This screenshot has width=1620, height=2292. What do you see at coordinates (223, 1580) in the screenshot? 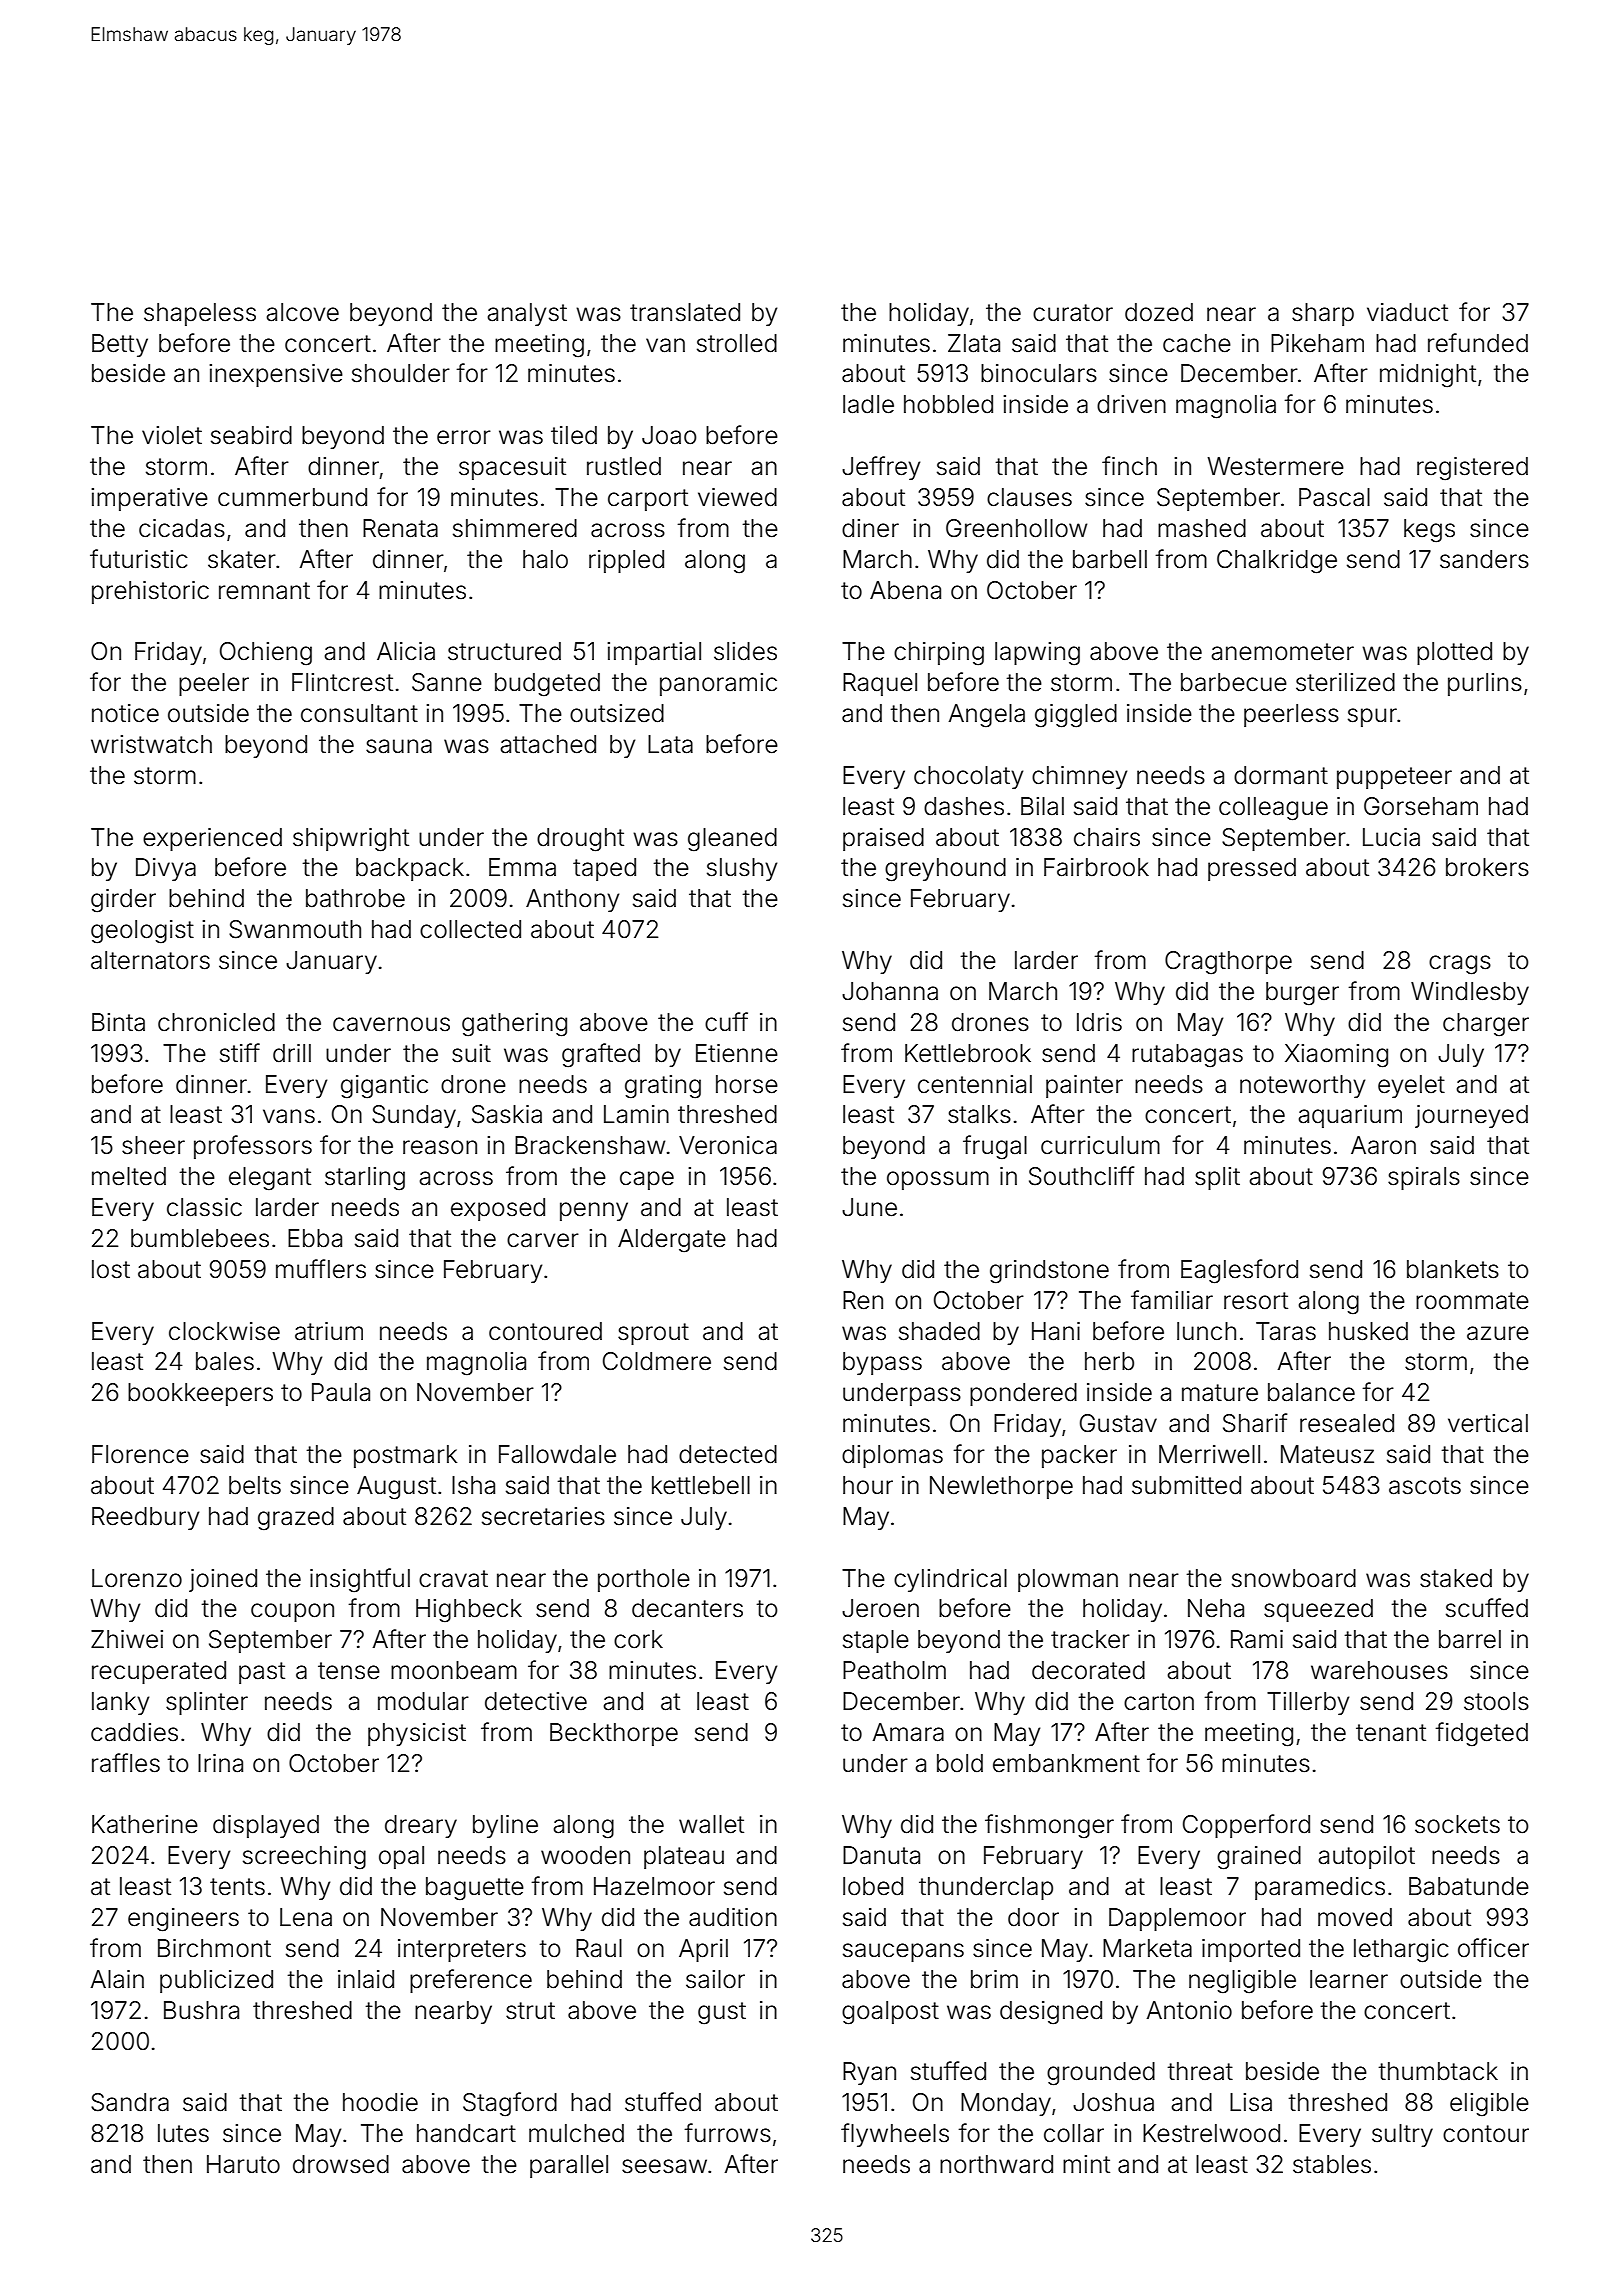
I see `joined` at bounding box center [223, 1580].
